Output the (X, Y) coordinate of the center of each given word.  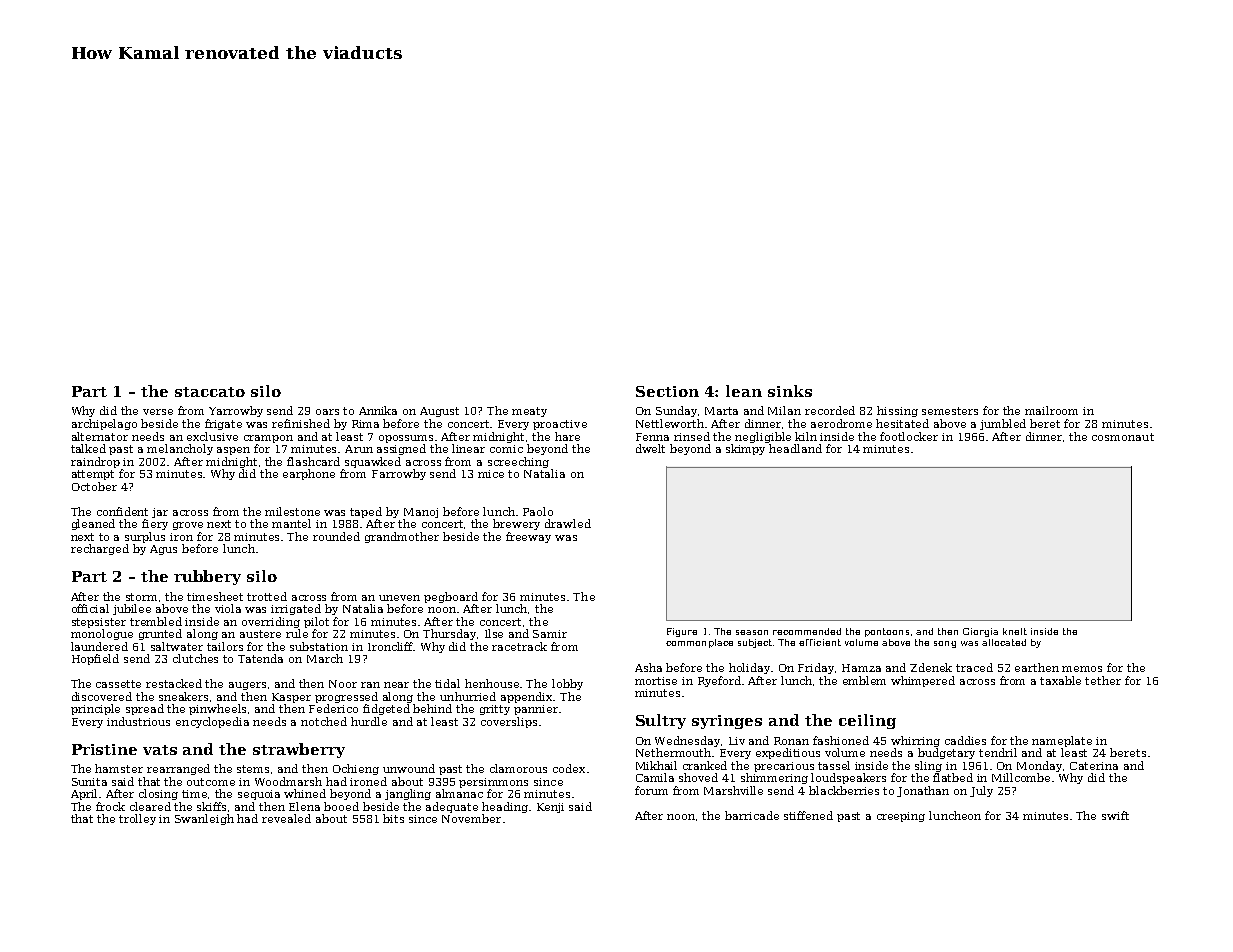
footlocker (909, 436)
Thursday (450, 634)
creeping (901, 817)
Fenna (652, 437)
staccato (210, 392)
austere (260, 634)
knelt (1015, 631)
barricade (752, 815)
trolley (137, 819)
